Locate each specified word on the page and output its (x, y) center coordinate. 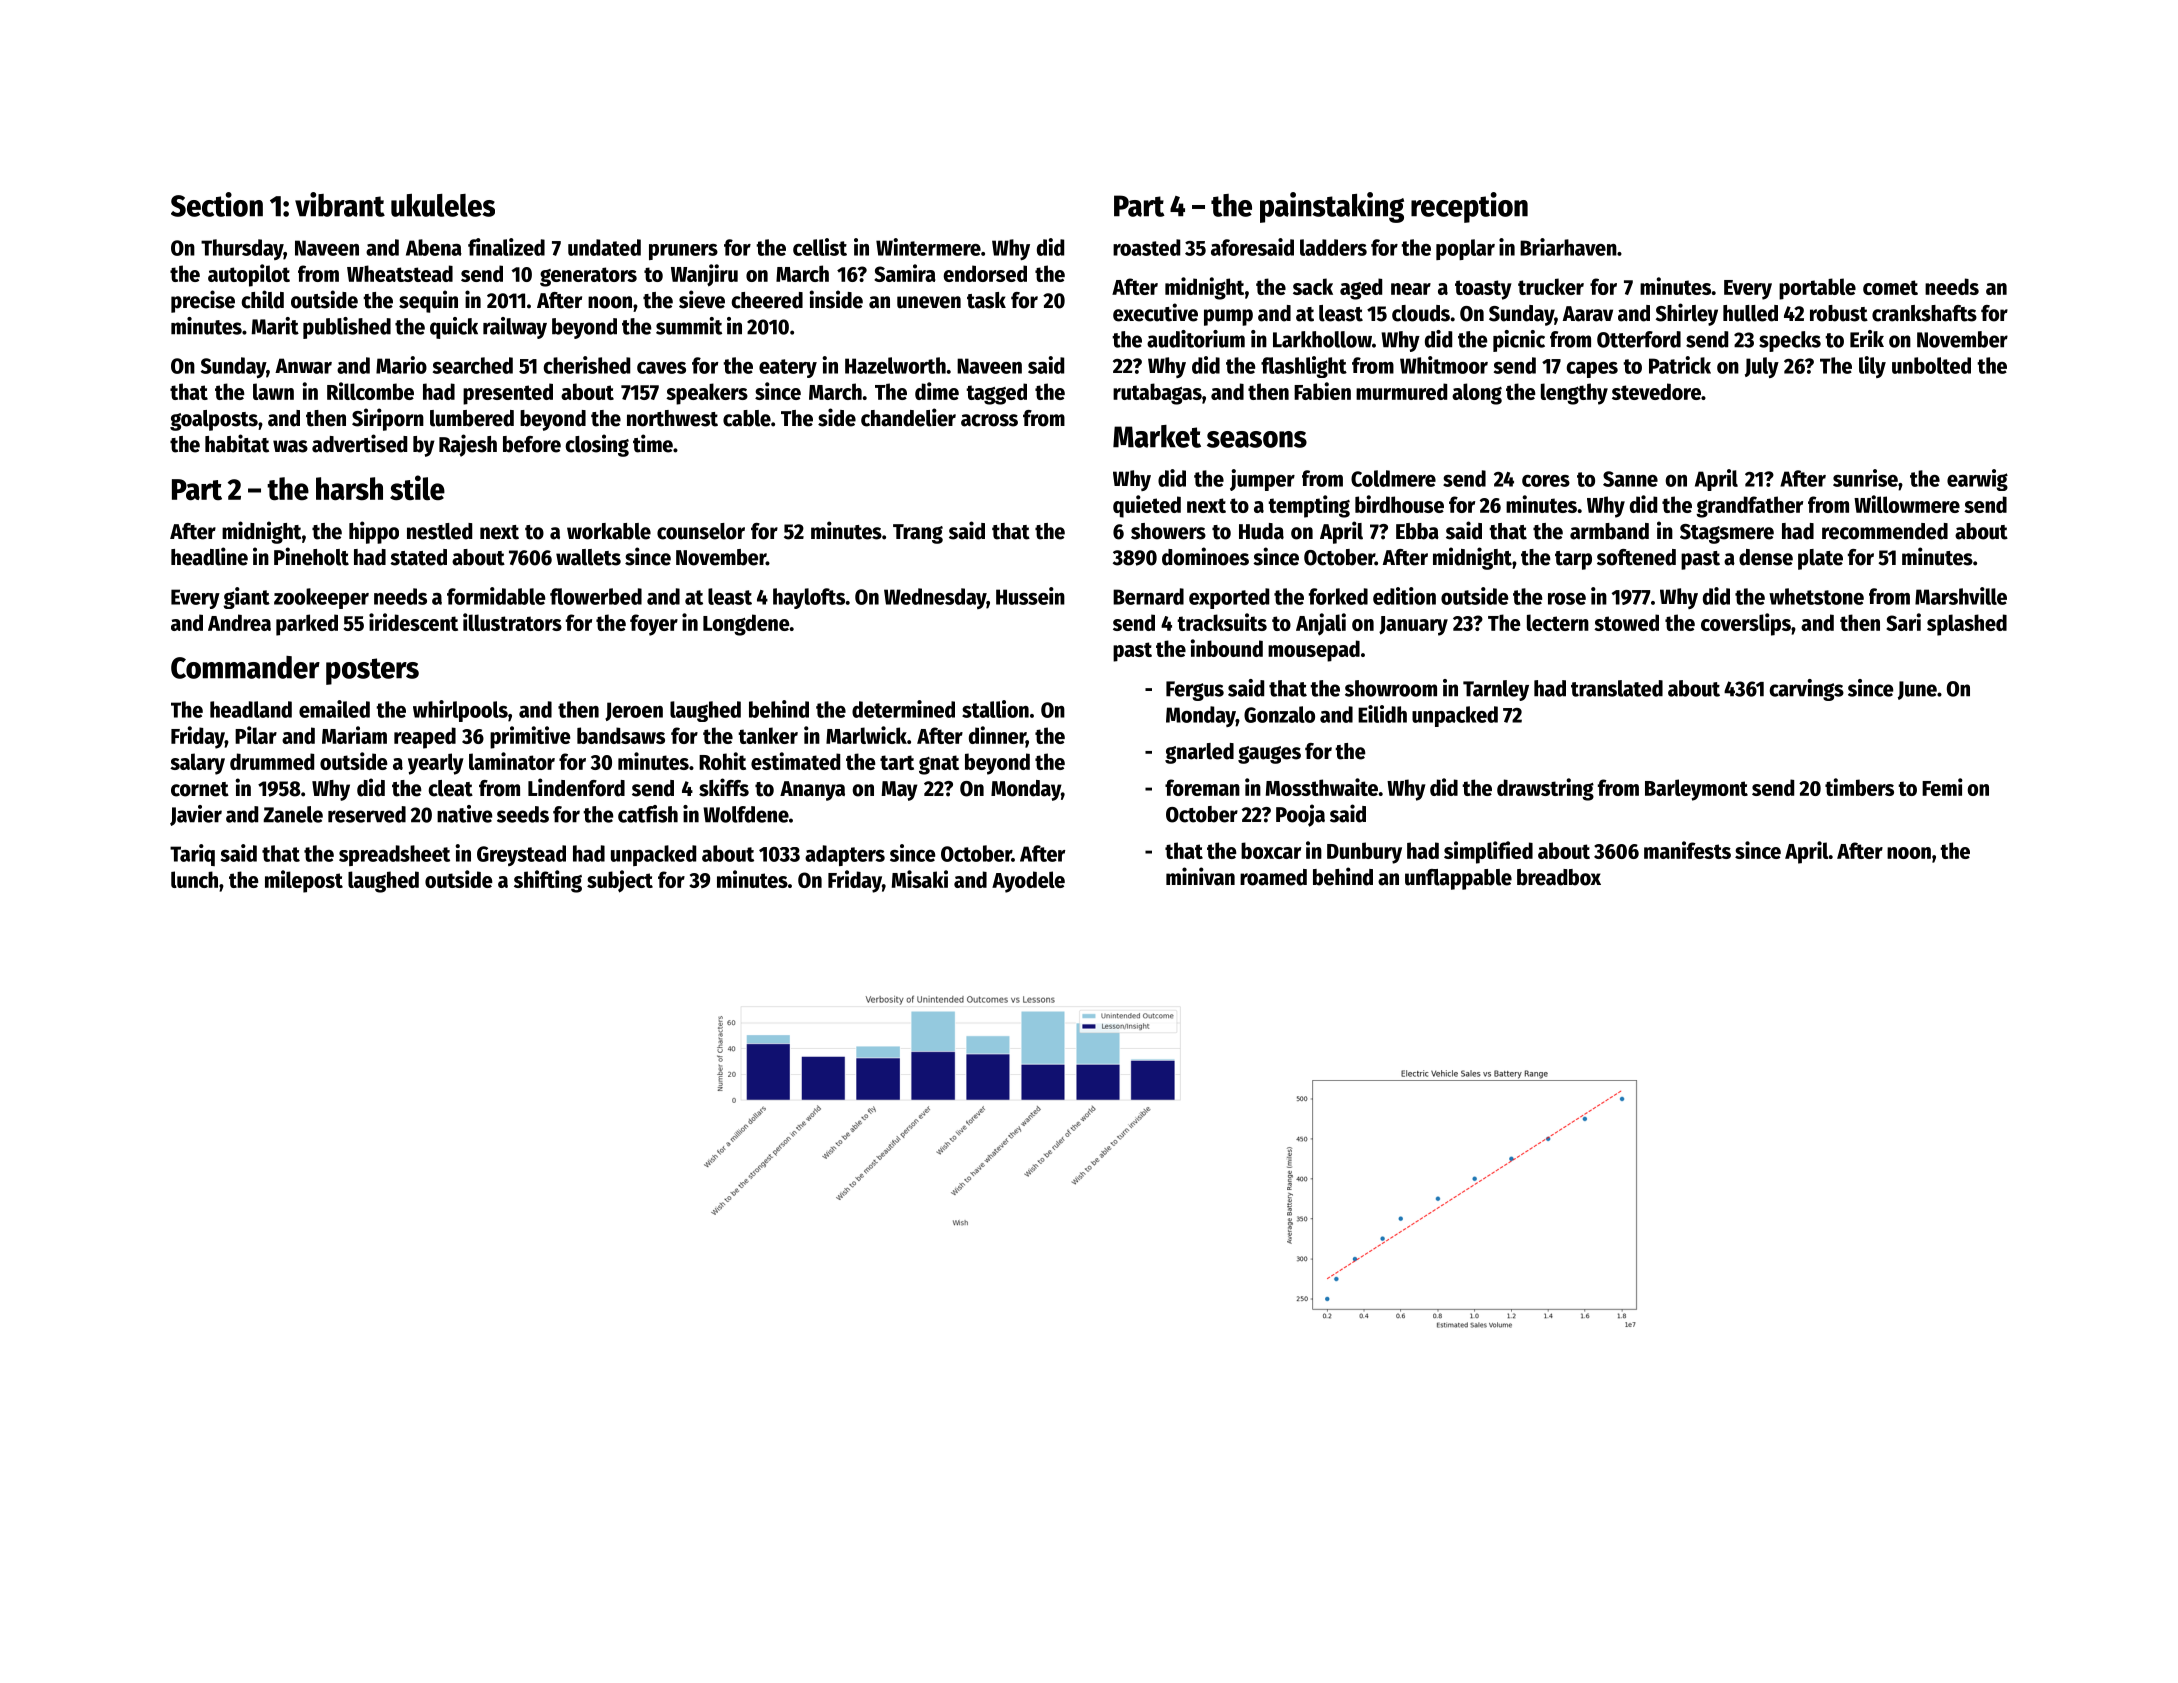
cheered (767, 300)
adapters (845, 855)
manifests (1687, 850)
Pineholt (311, 556)
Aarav (1588, 314)
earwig (1977, 480)
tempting (1309, 506)
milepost (304, 881)
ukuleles (443, 205)
